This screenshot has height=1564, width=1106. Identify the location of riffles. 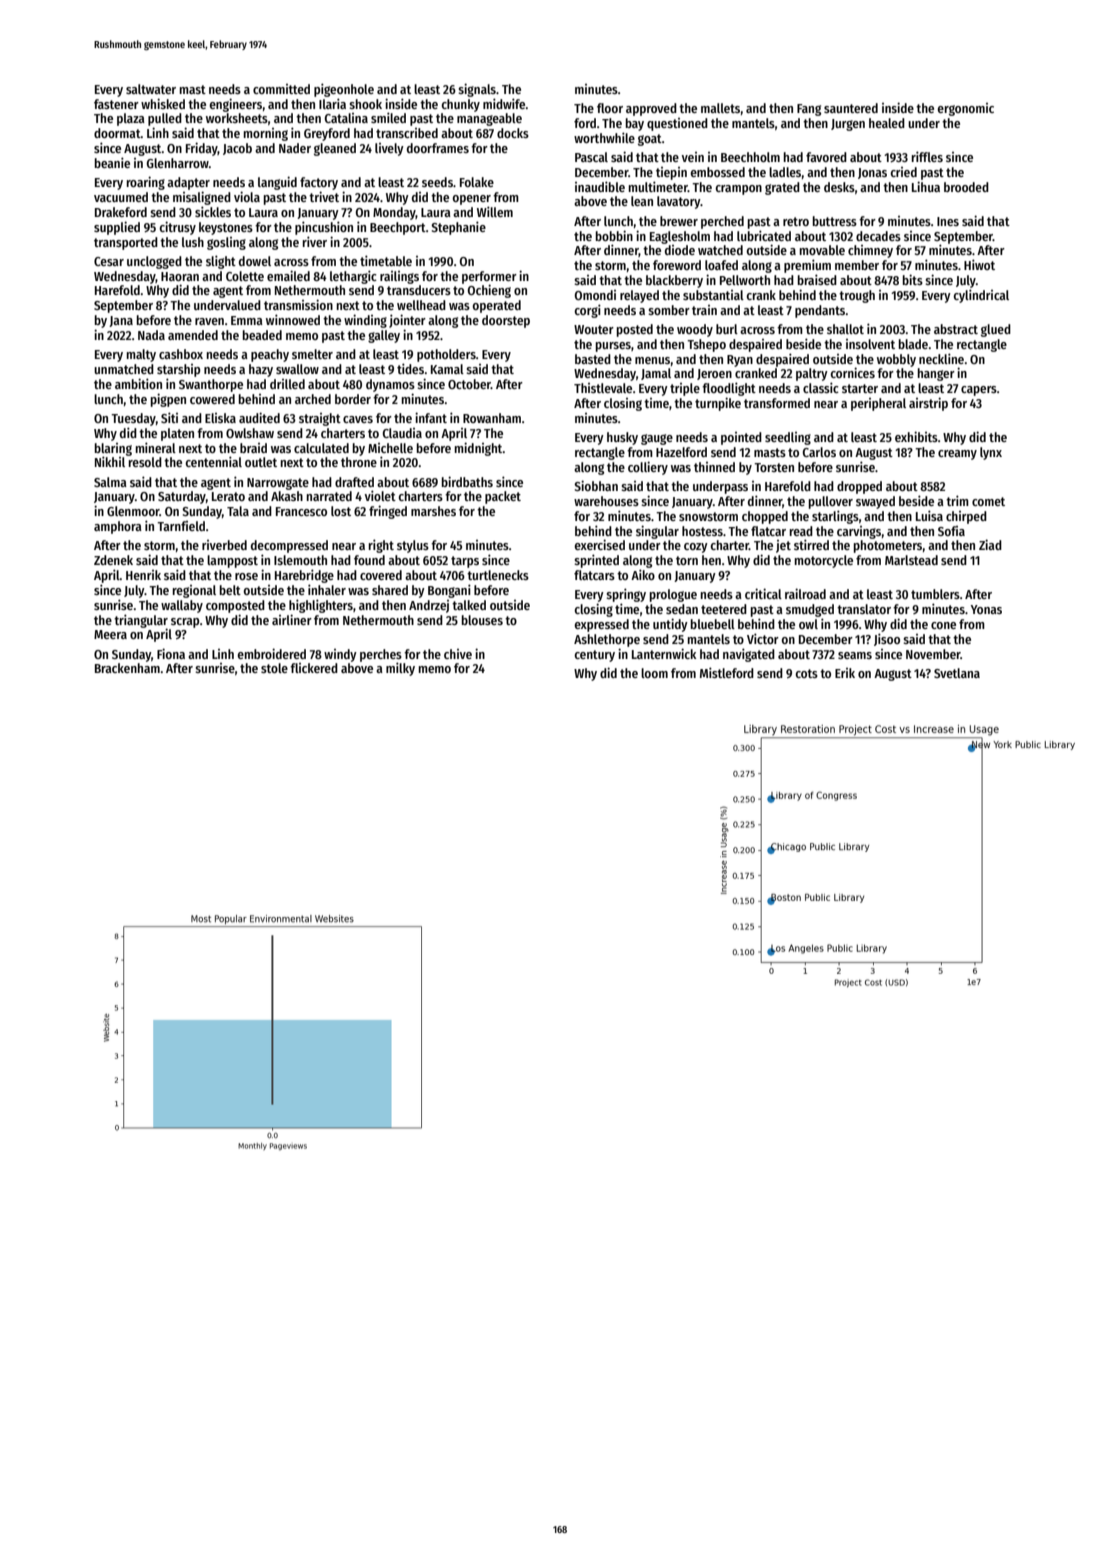
(927, 156).
